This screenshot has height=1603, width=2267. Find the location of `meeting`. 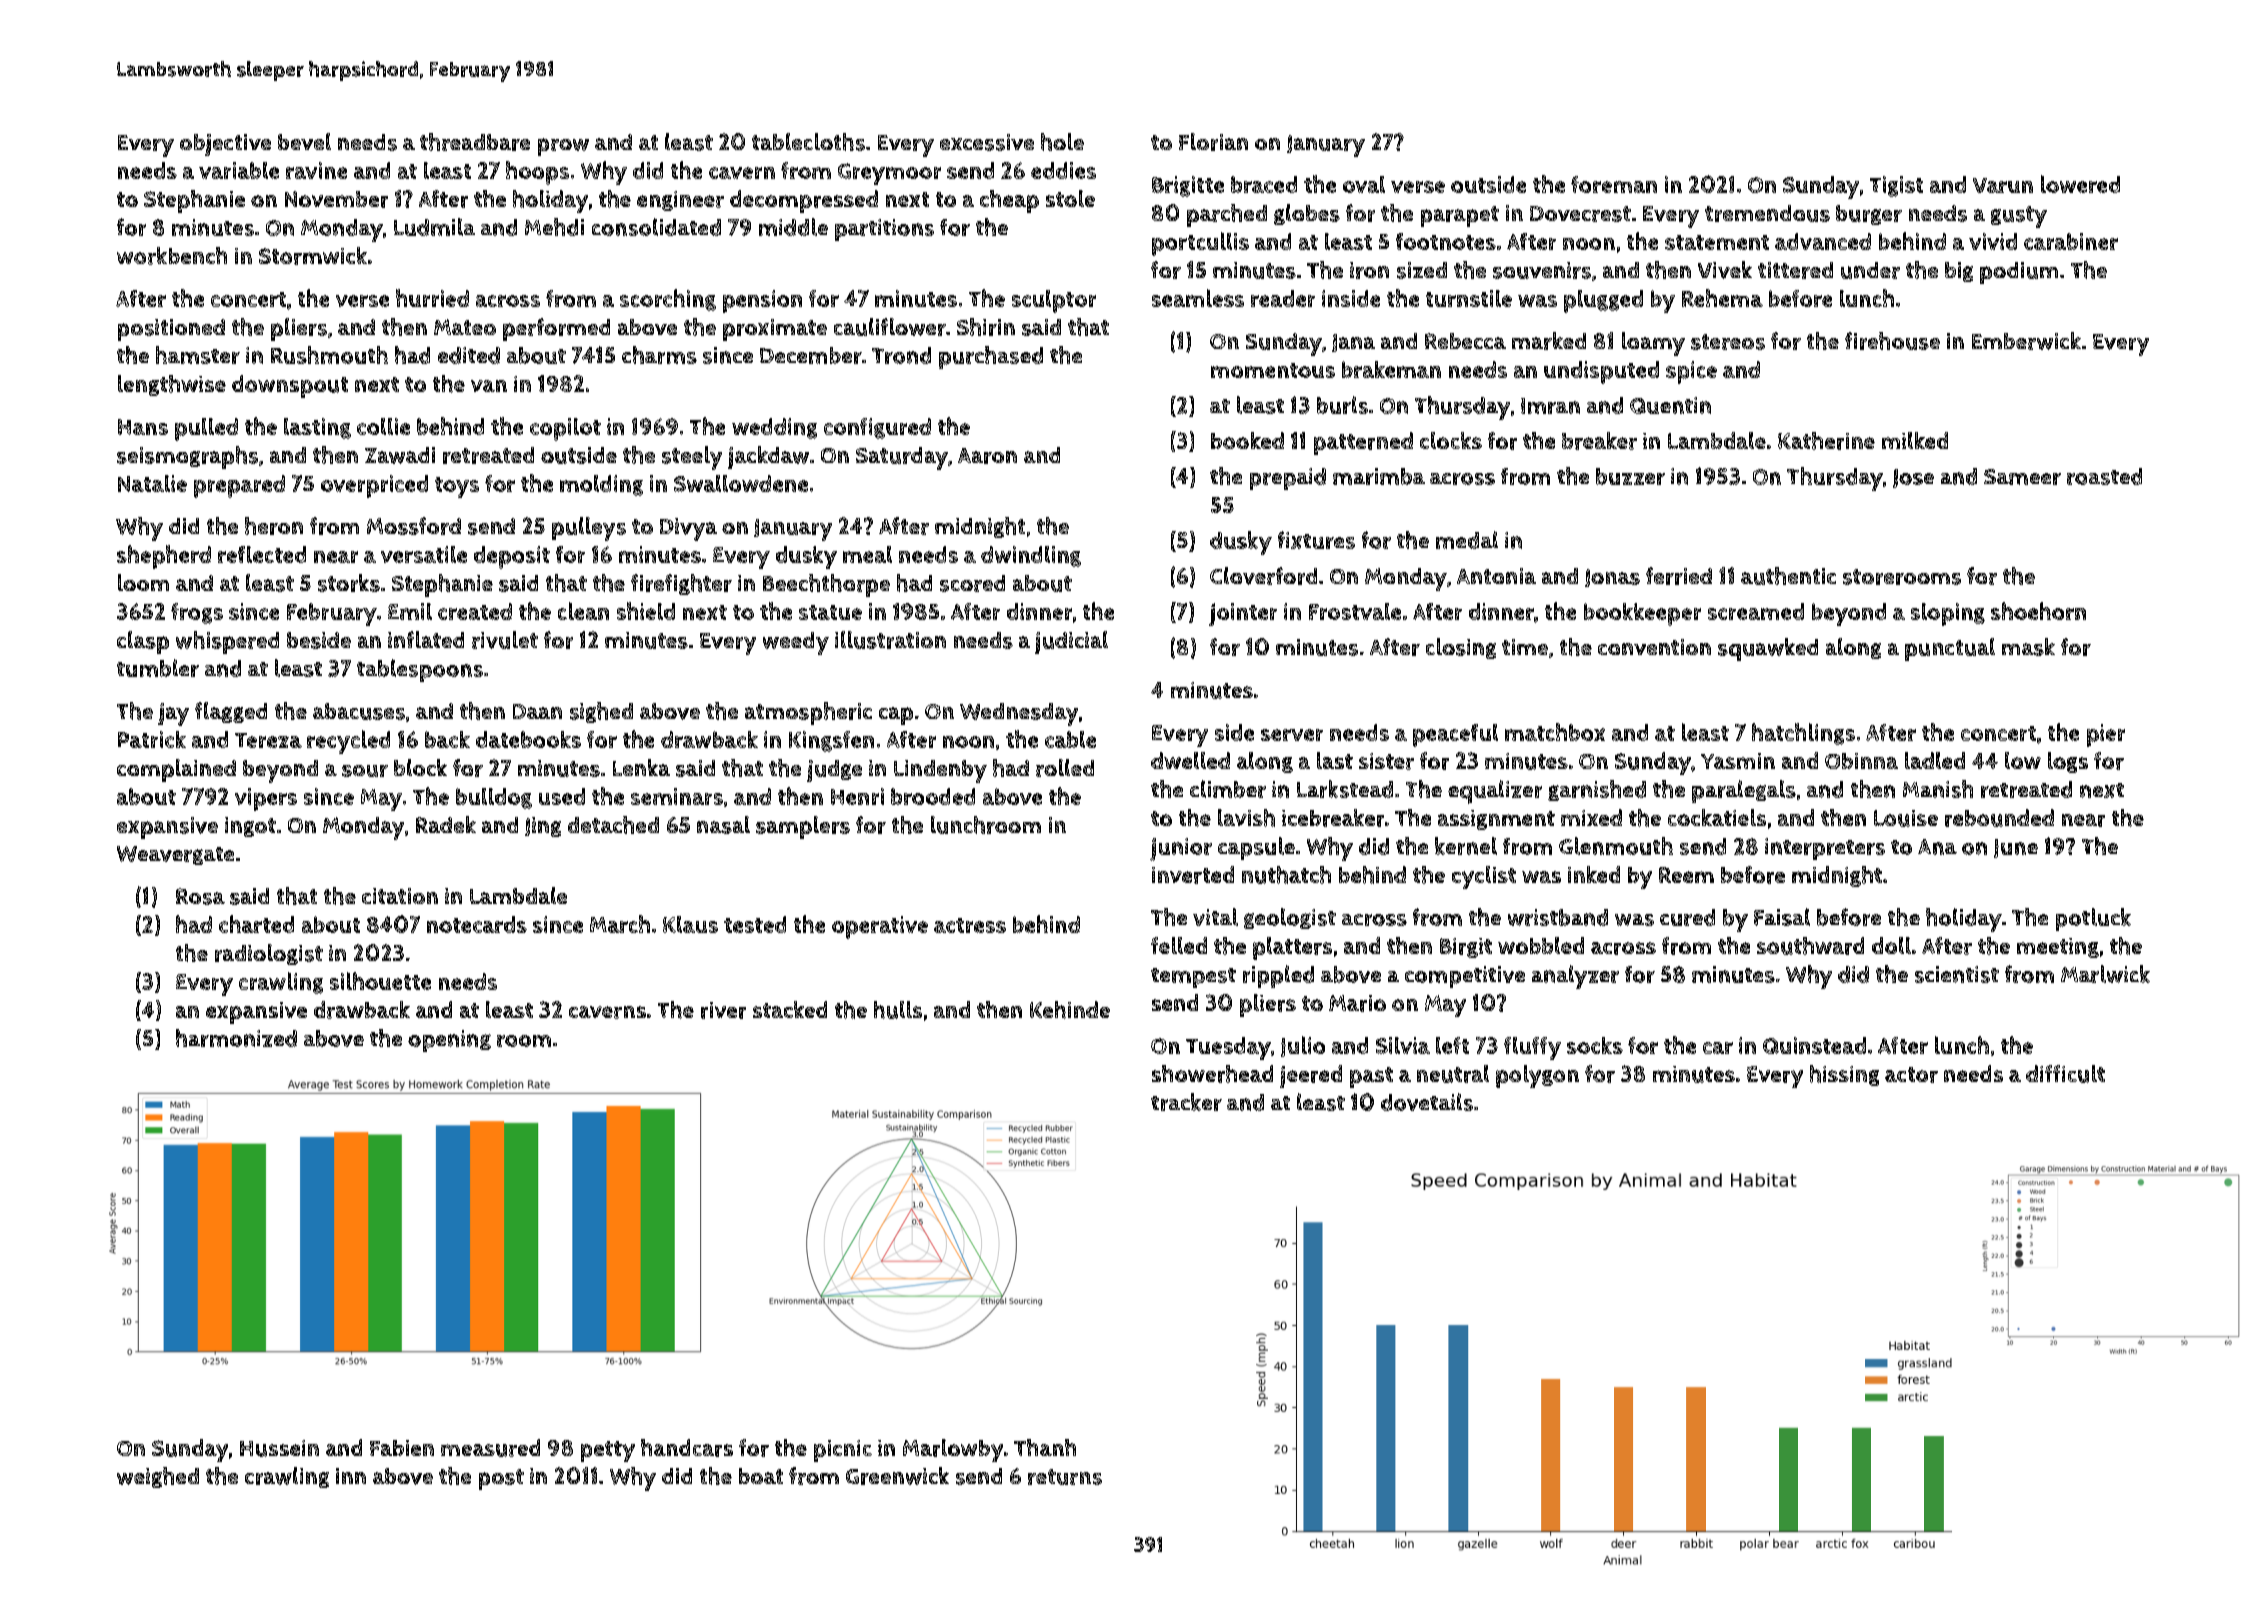

meeting is located at coordinates (2058, 948).
